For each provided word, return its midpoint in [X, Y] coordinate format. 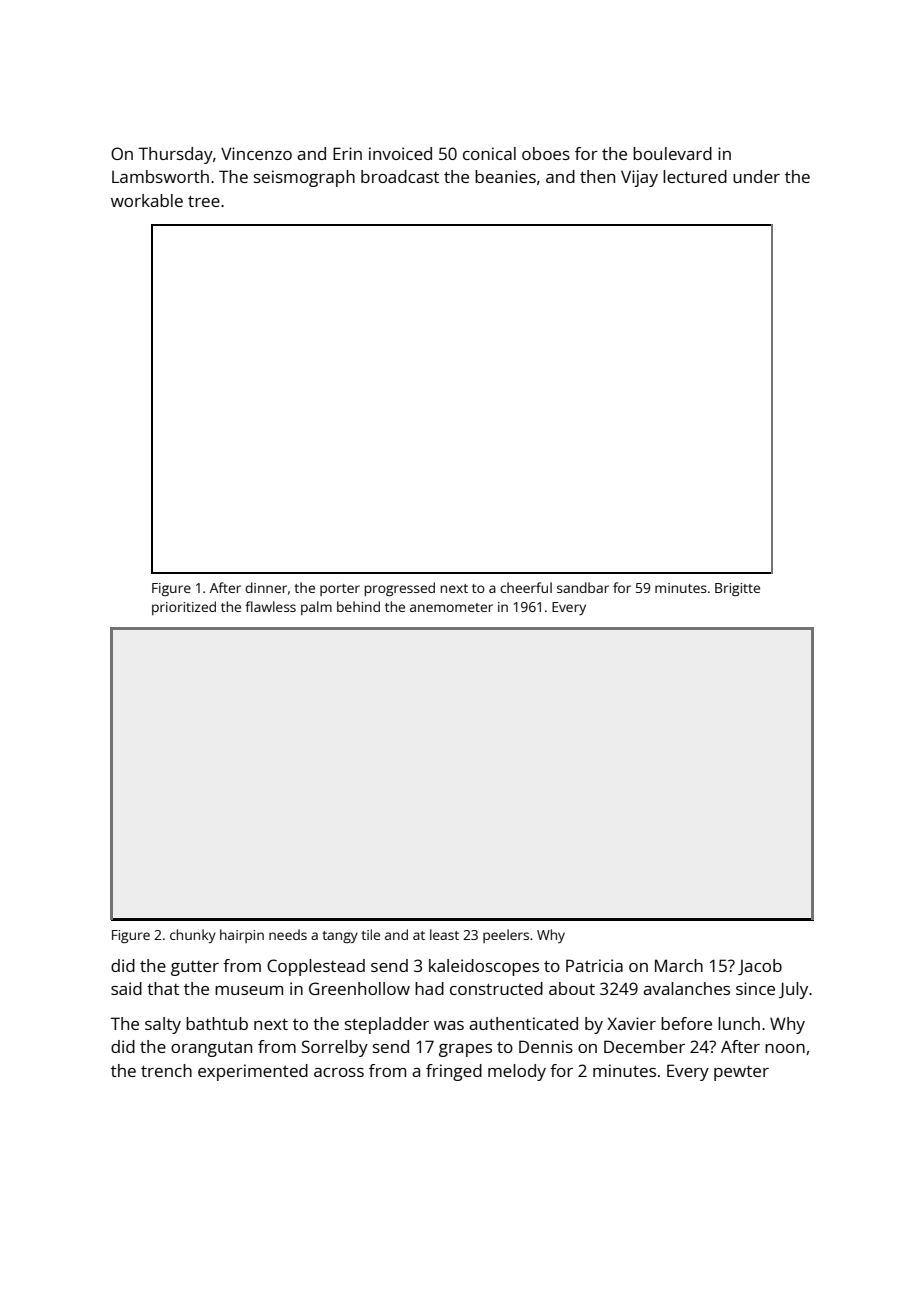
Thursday [176, 155]
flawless [270, 606]
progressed [400, 589]
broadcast [400, 176]
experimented [253, 1072]
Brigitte [737, 589]
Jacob [760, 967]
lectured [695, 176]
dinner [266, 587]
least [444, 934]
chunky [193, 936]
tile [370, 934]
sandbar [583, 587]
